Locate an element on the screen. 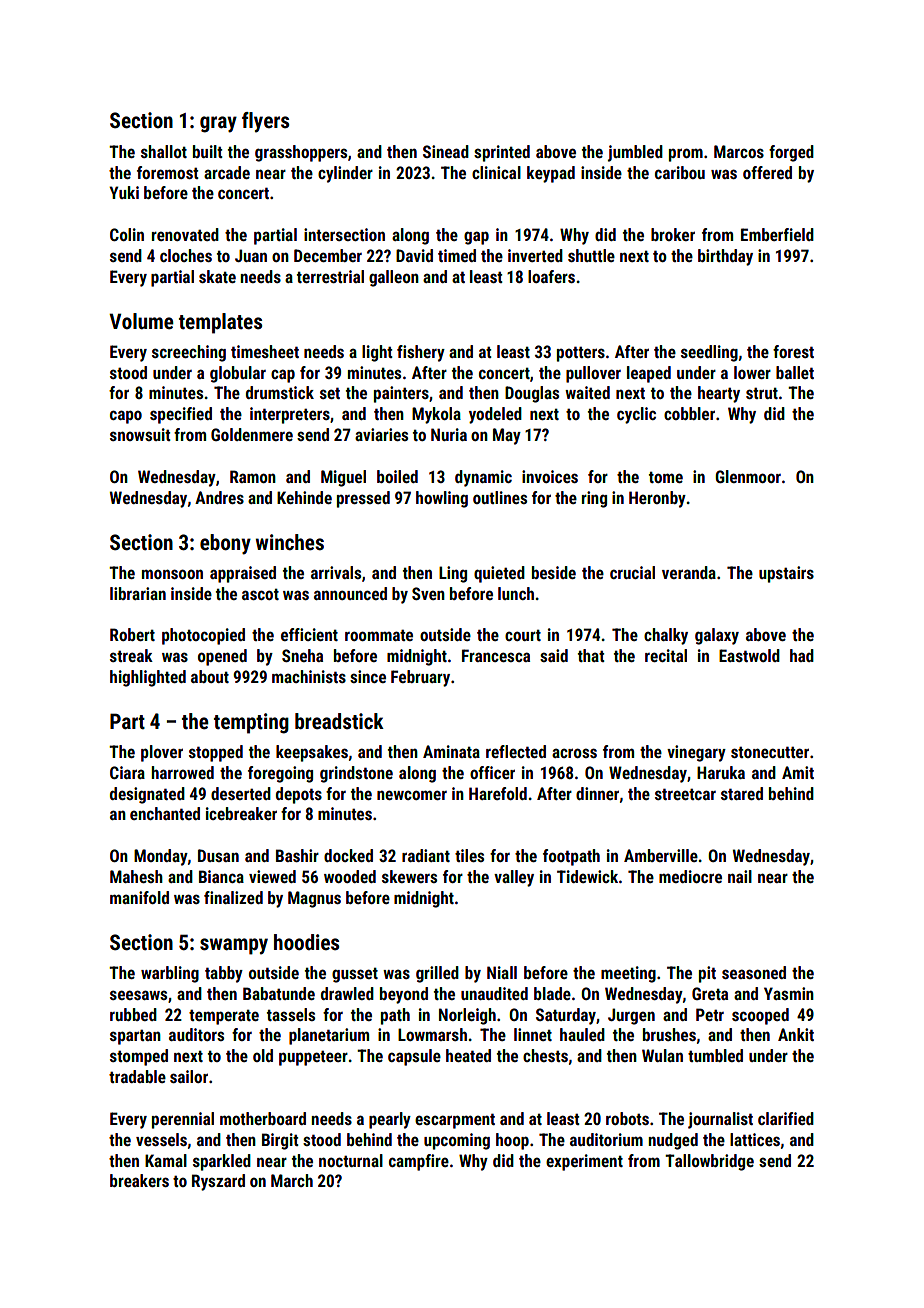 The height and width of the screenshot is (1308, 924). mediocre is located at coordinates (690, 876).
